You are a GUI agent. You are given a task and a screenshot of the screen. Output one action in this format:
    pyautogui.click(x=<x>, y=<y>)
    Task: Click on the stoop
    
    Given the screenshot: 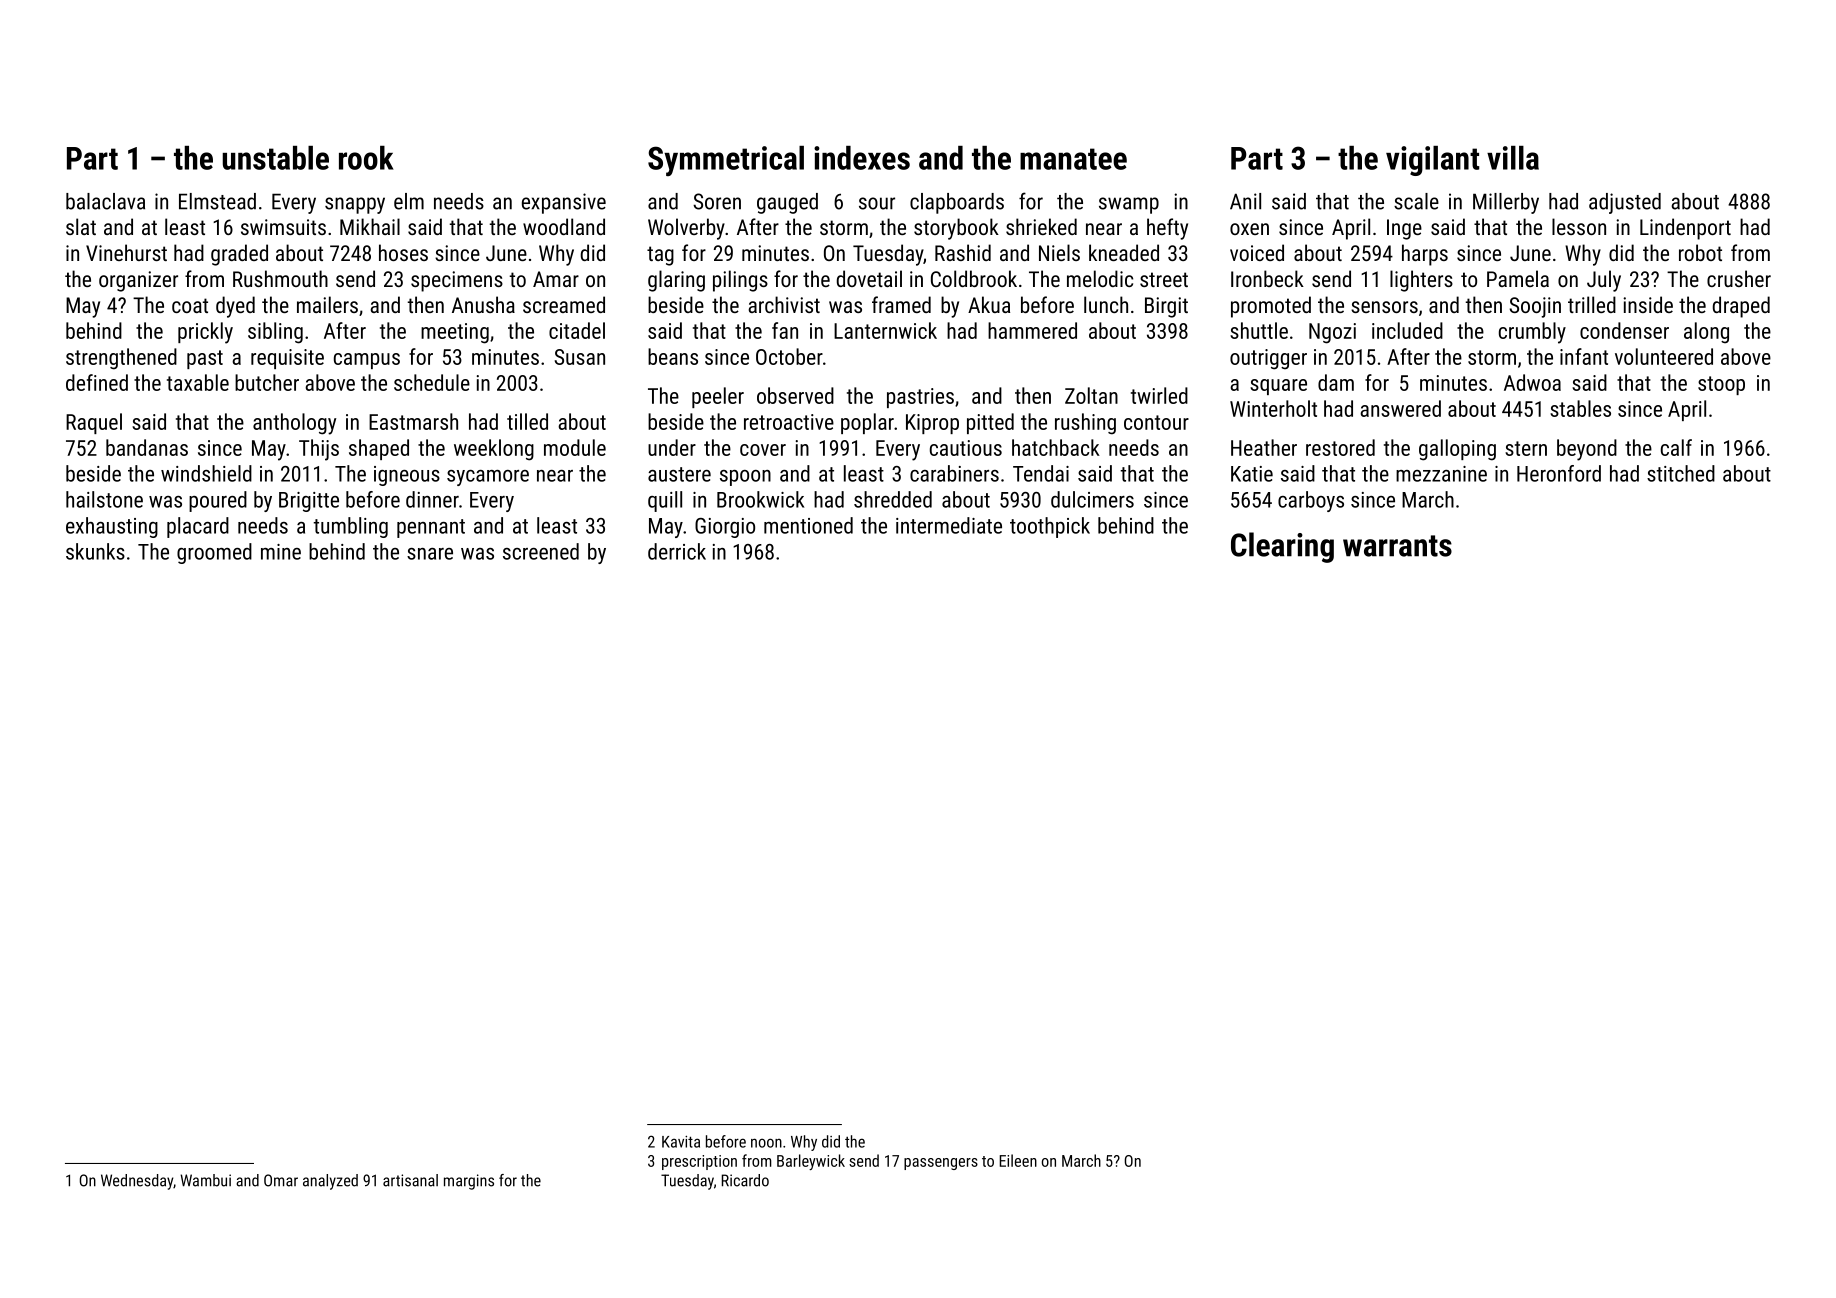 What is the action you would take?
    pyautogui.click(x=1721, y=385)
